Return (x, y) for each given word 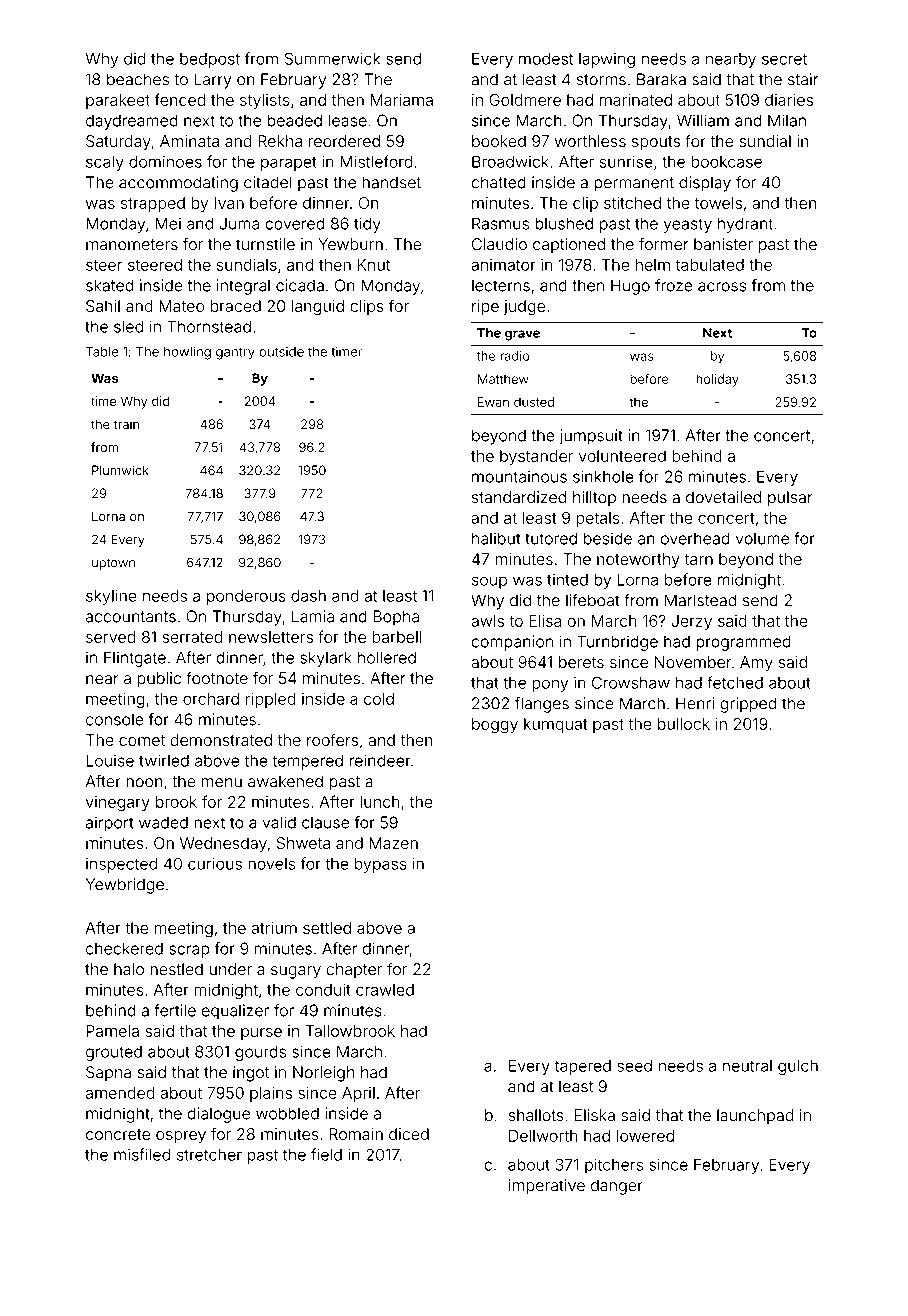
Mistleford (376, 161)
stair (803, 79)
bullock (684, 724)
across (722, 287)
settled (327, 928)
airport (109, 824)
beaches (138, 79)
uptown (113, 564)
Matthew (503, 379)
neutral (747, 1066)
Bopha (396, 618)
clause (325, 822)
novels (271, 864)
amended (120, 1093)
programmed (743, 643)
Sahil (103, 306)
